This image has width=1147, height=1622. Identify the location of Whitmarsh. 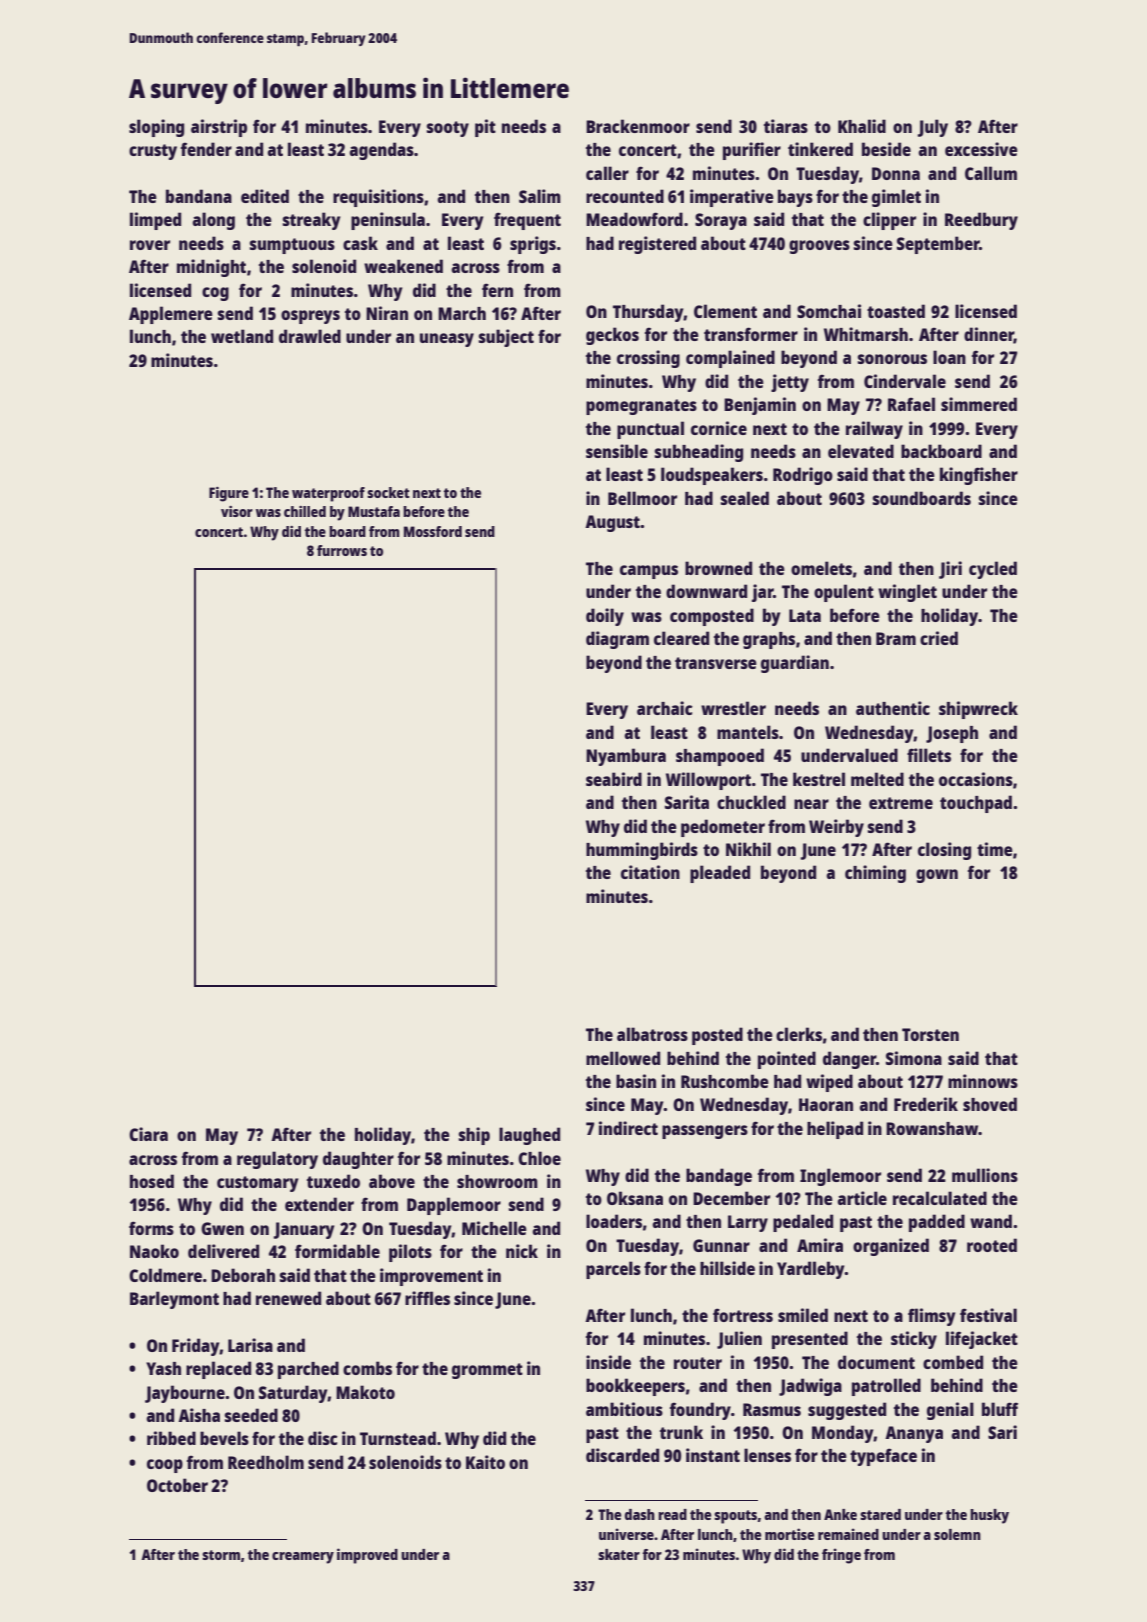
(866, 334).
